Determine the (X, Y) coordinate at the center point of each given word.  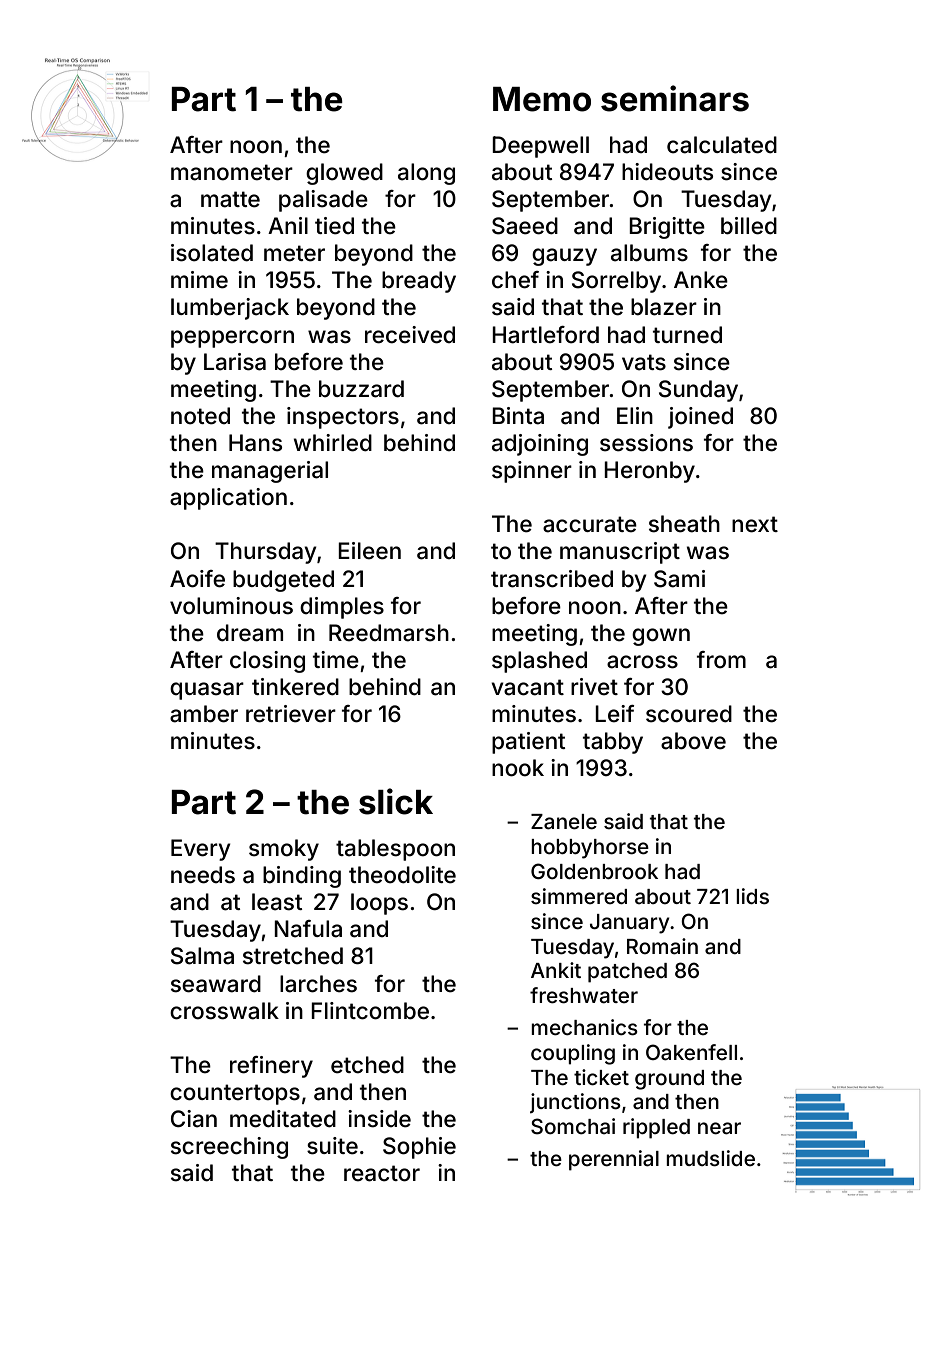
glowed (344, 174)
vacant (527, 687)
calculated (722, 145)
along (426, 174)
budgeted (283, 581)
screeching (229, 1148)
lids (752, 896)
